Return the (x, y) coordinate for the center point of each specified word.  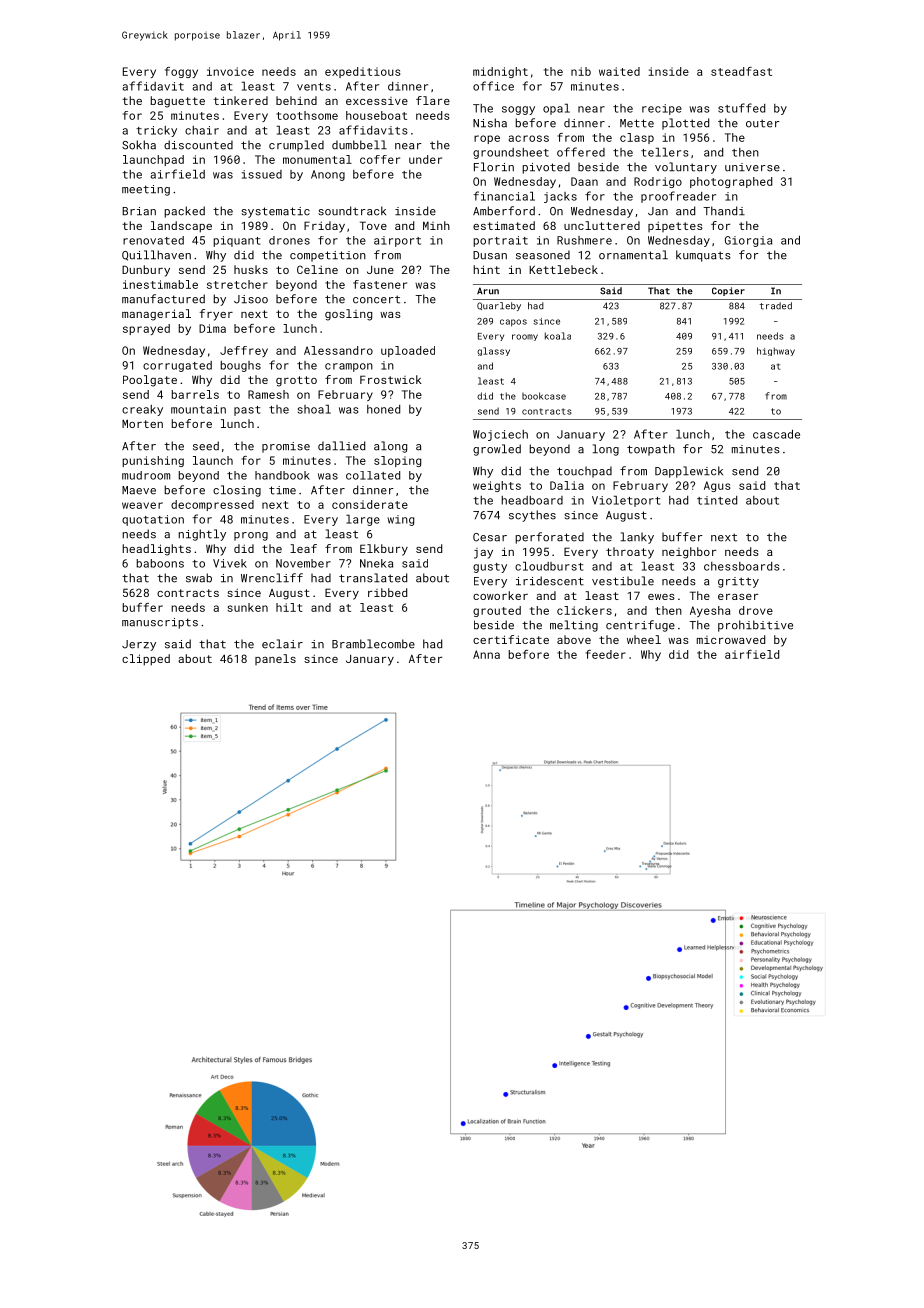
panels (275, 659)
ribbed (387, 592)
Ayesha (710, 611)
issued (262, 174)
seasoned (543, 255)
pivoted (546, 168)
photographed (731, 182)
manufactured (163, 299)
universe (752, 167)
